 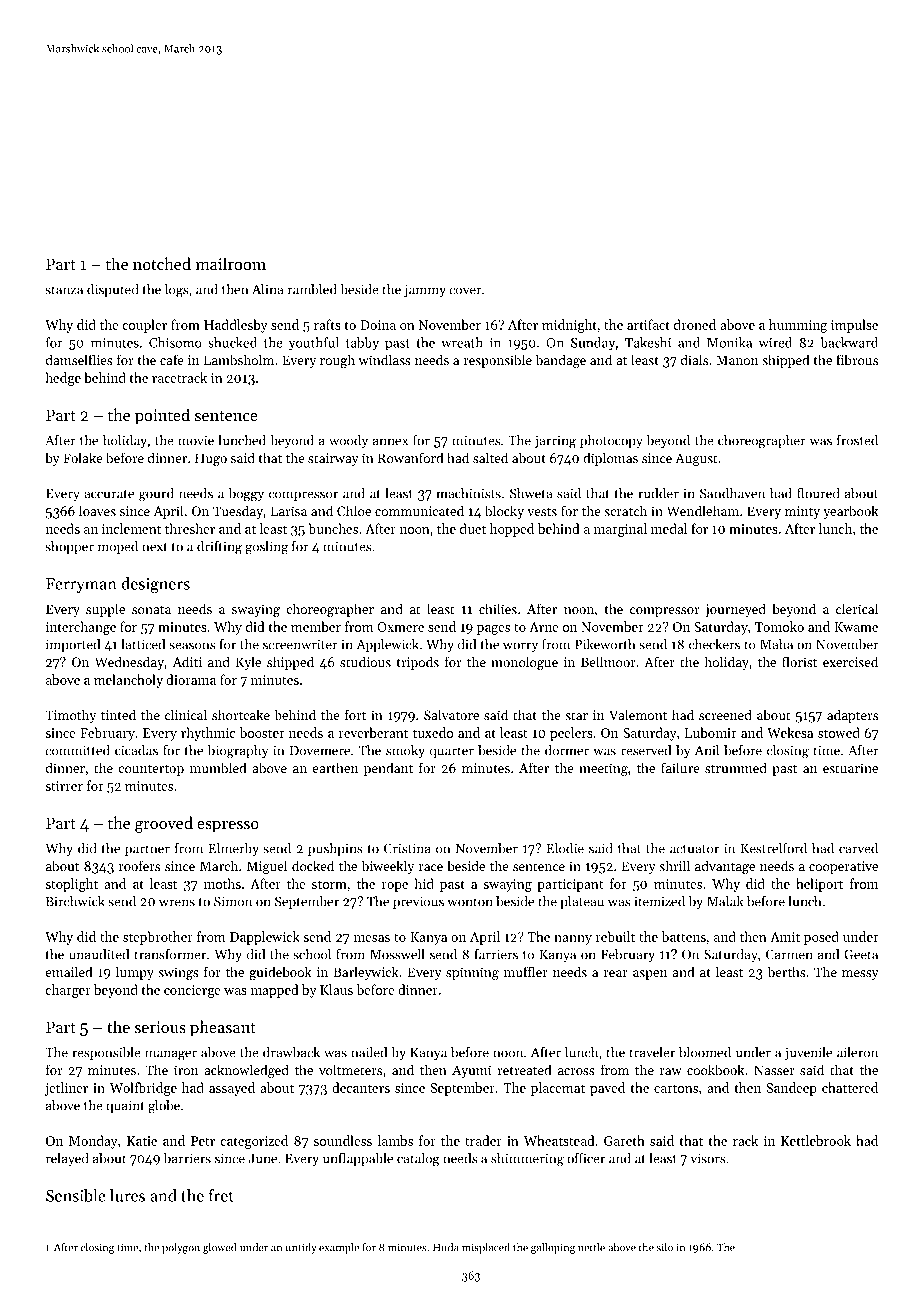 What do you see at coordinates (248, 663) in the image?
I see `Kyle` at bounding box center [248, 663].
